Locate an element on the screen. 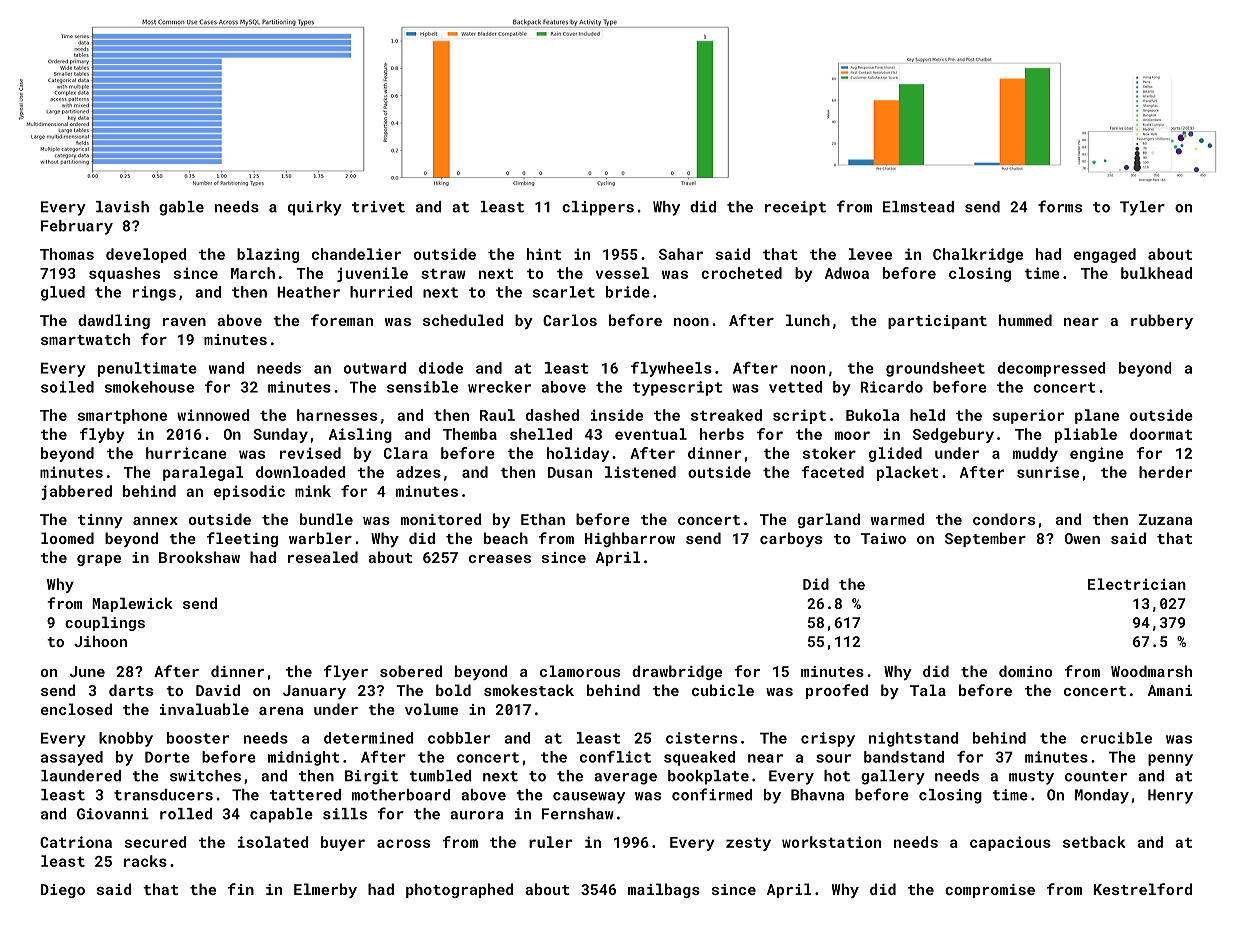 Image resolution: width=1233 pixels, height=952 pixels. flywheels is located at coordinates (671, 369).
